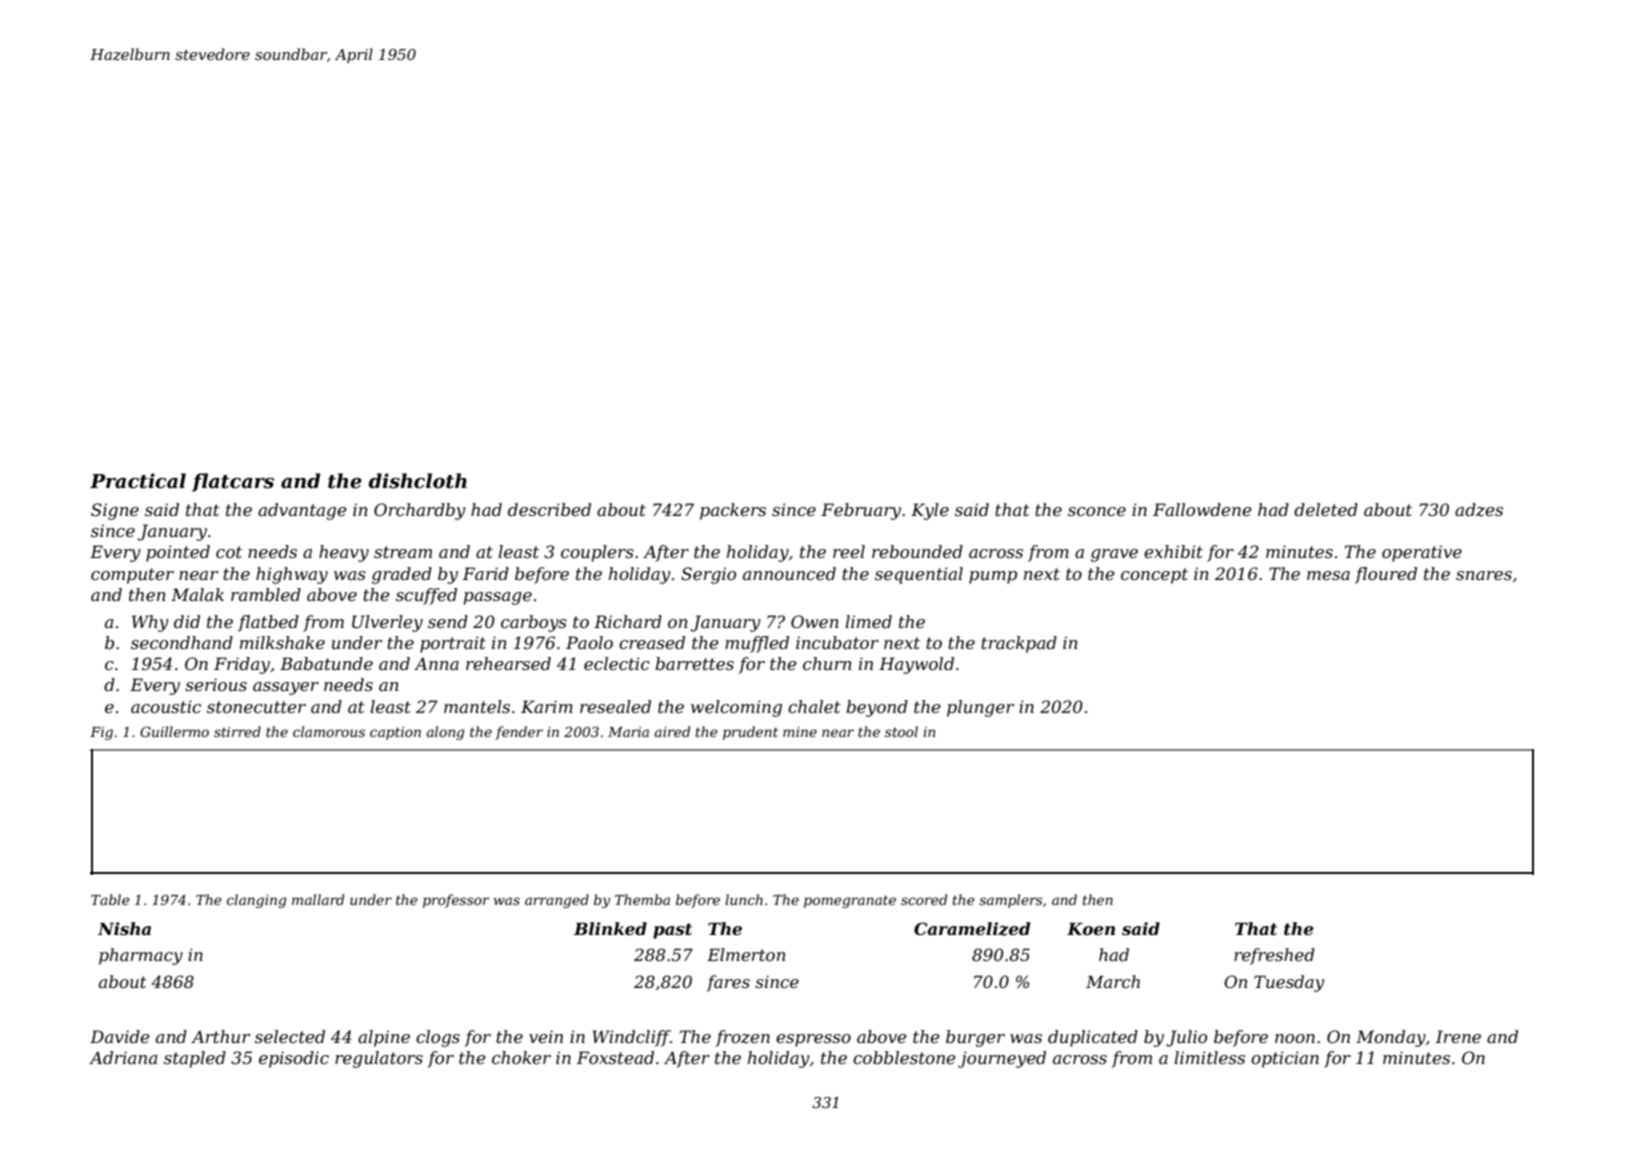  Describe the element at coordinates (672, 931) in the screenshot. I see `past` at that location.
